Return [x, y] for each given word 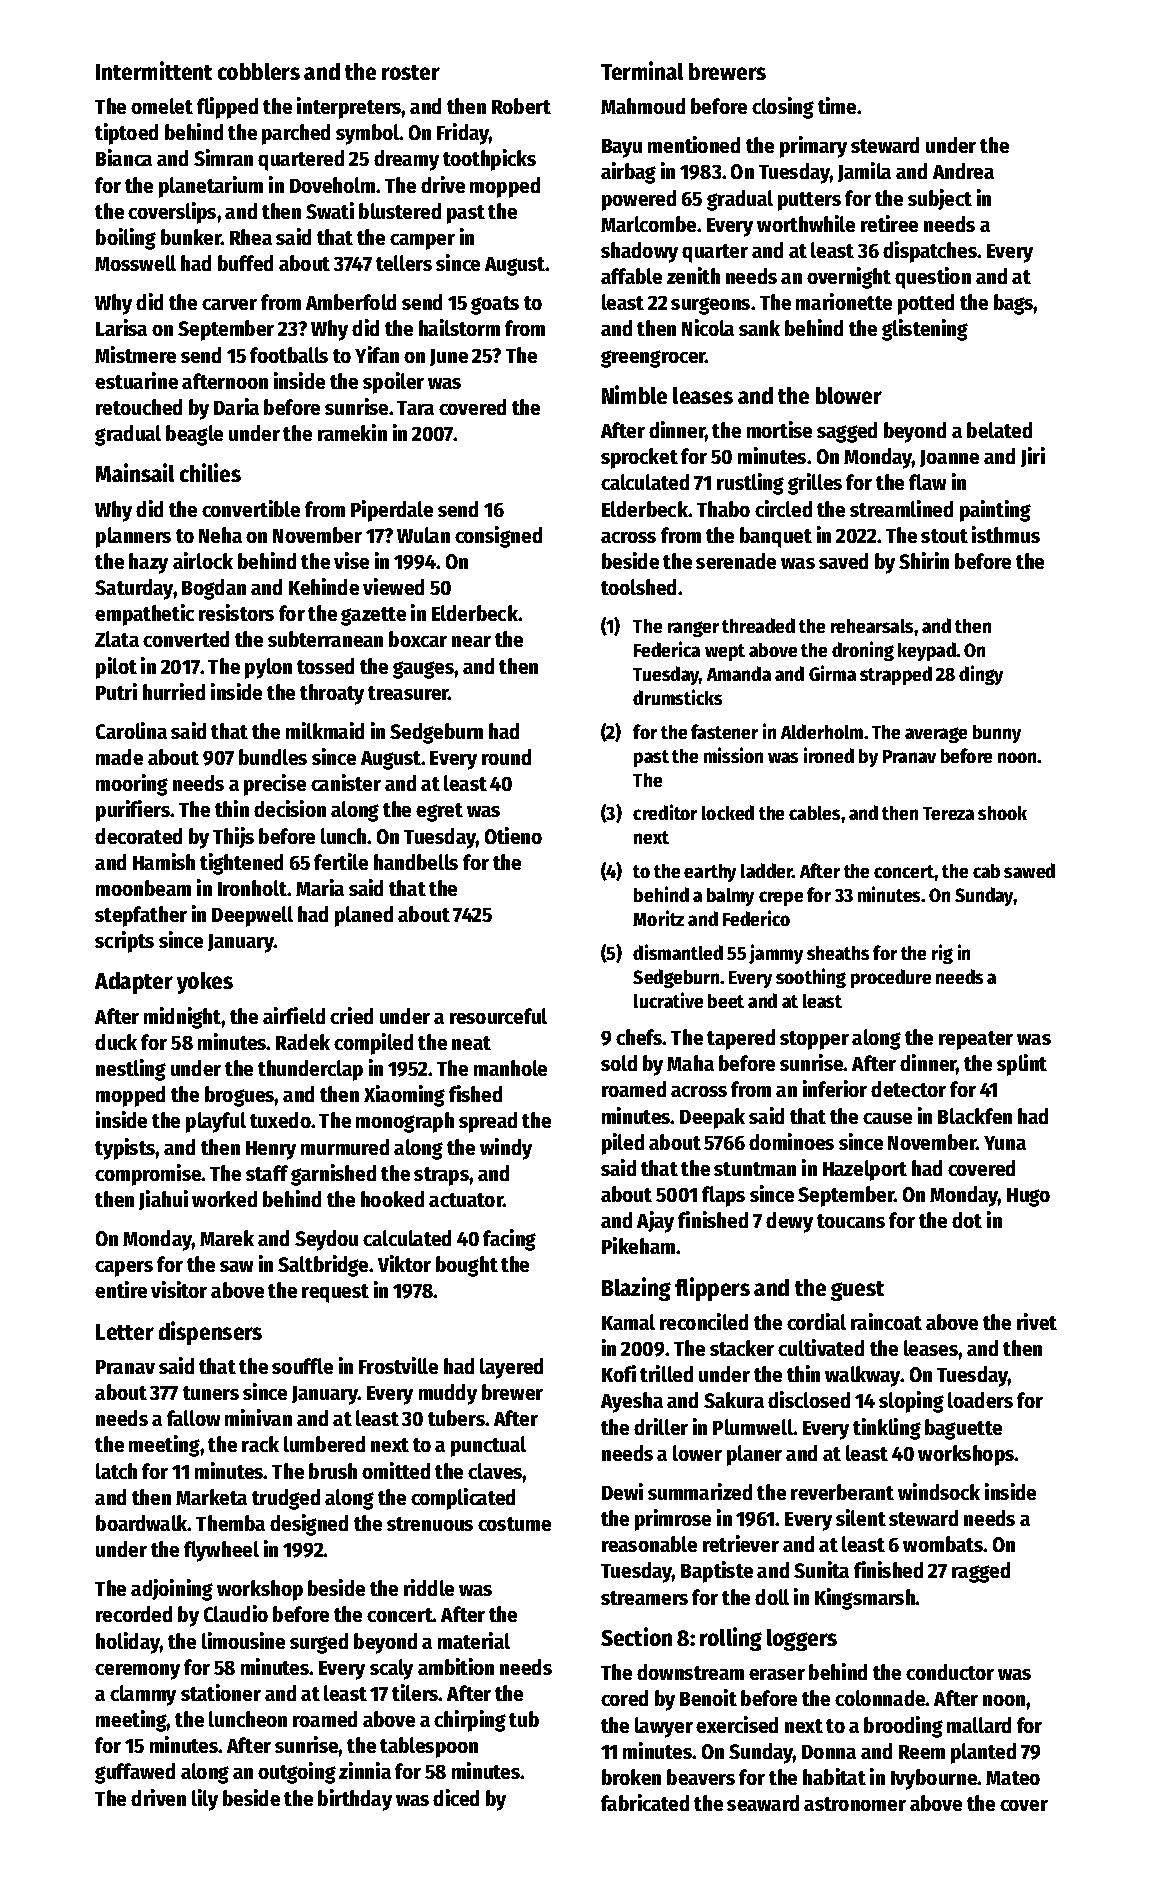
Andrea [963, 171]
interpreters [349, 108]
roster [411, 72]
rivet [1037, 1321]
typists [125, 1149]
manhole [510, 1068]
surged [319, 1643]
